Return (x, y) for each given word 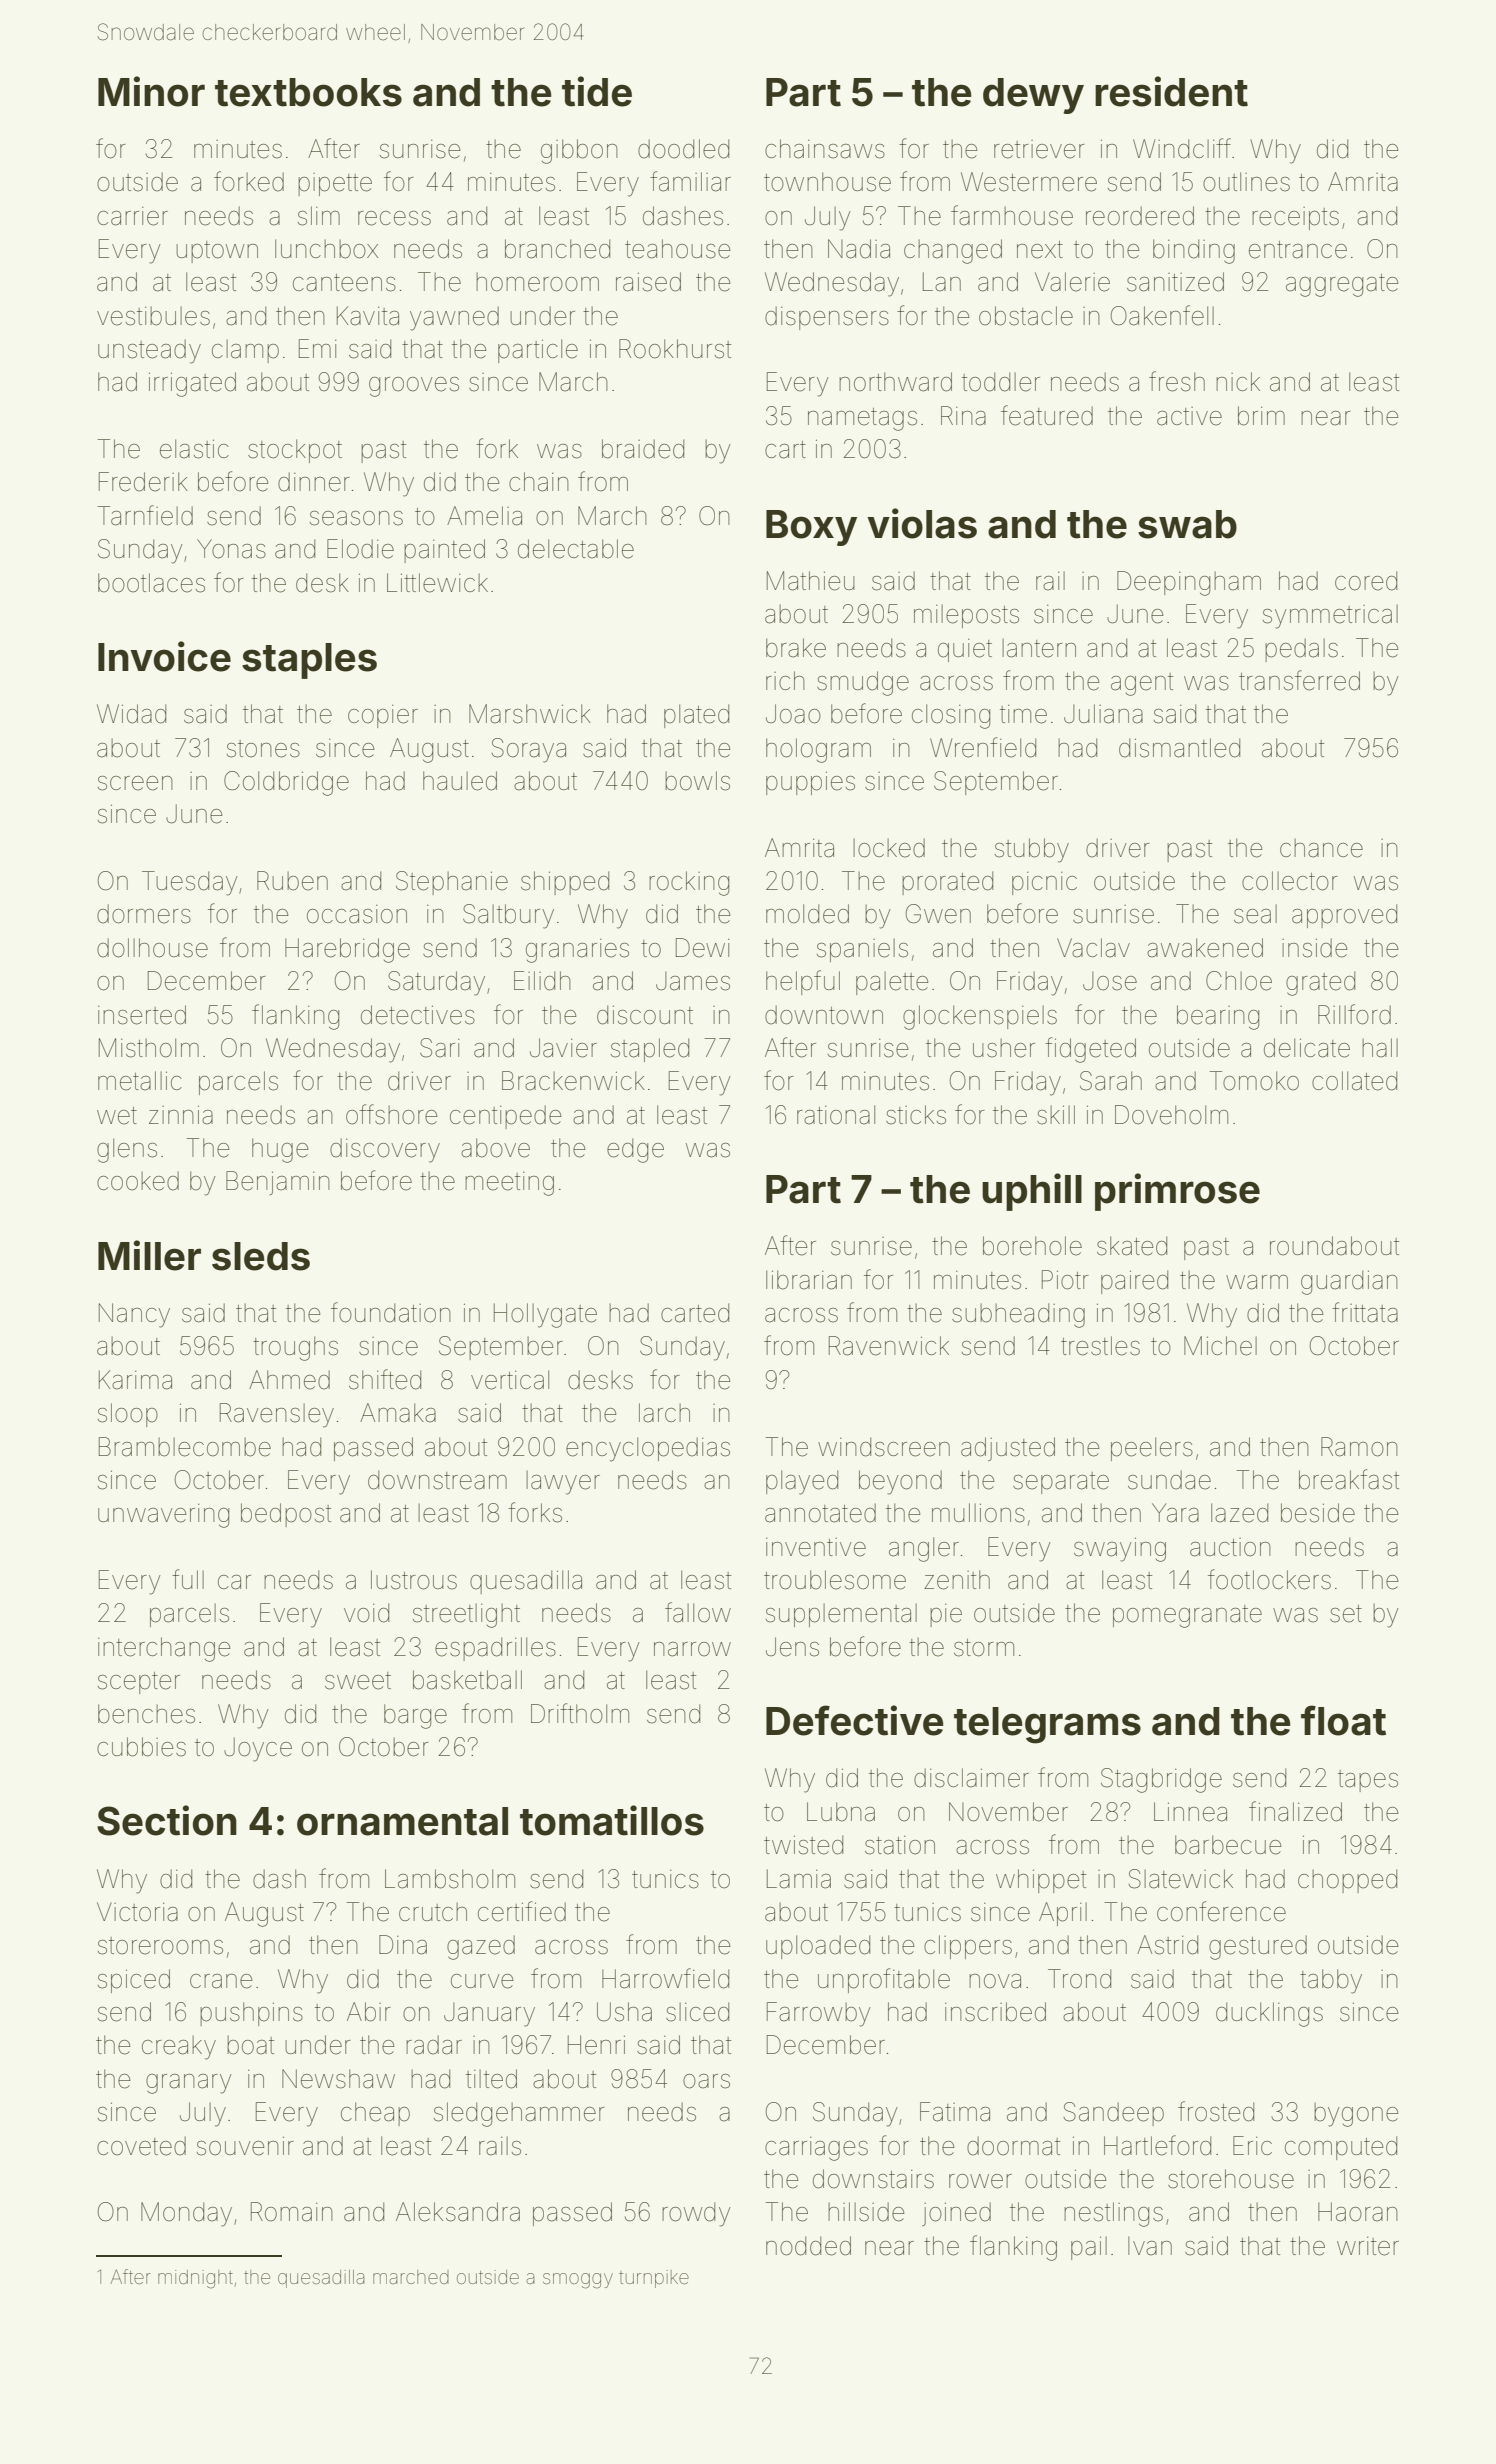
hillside (866, 2212)
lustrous (414, 1580)
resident (1171, 91)
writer (1368, 2246)
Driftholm (580, 1713)
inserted (142, 1015)
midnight (195, 2279)
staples (309, 661)
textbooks (308, 92)
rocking (689, 883)
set (1346, 1614)
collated (1354, 1081)
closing (951, 716)
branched (557, 249)
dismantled (1179, 748)
